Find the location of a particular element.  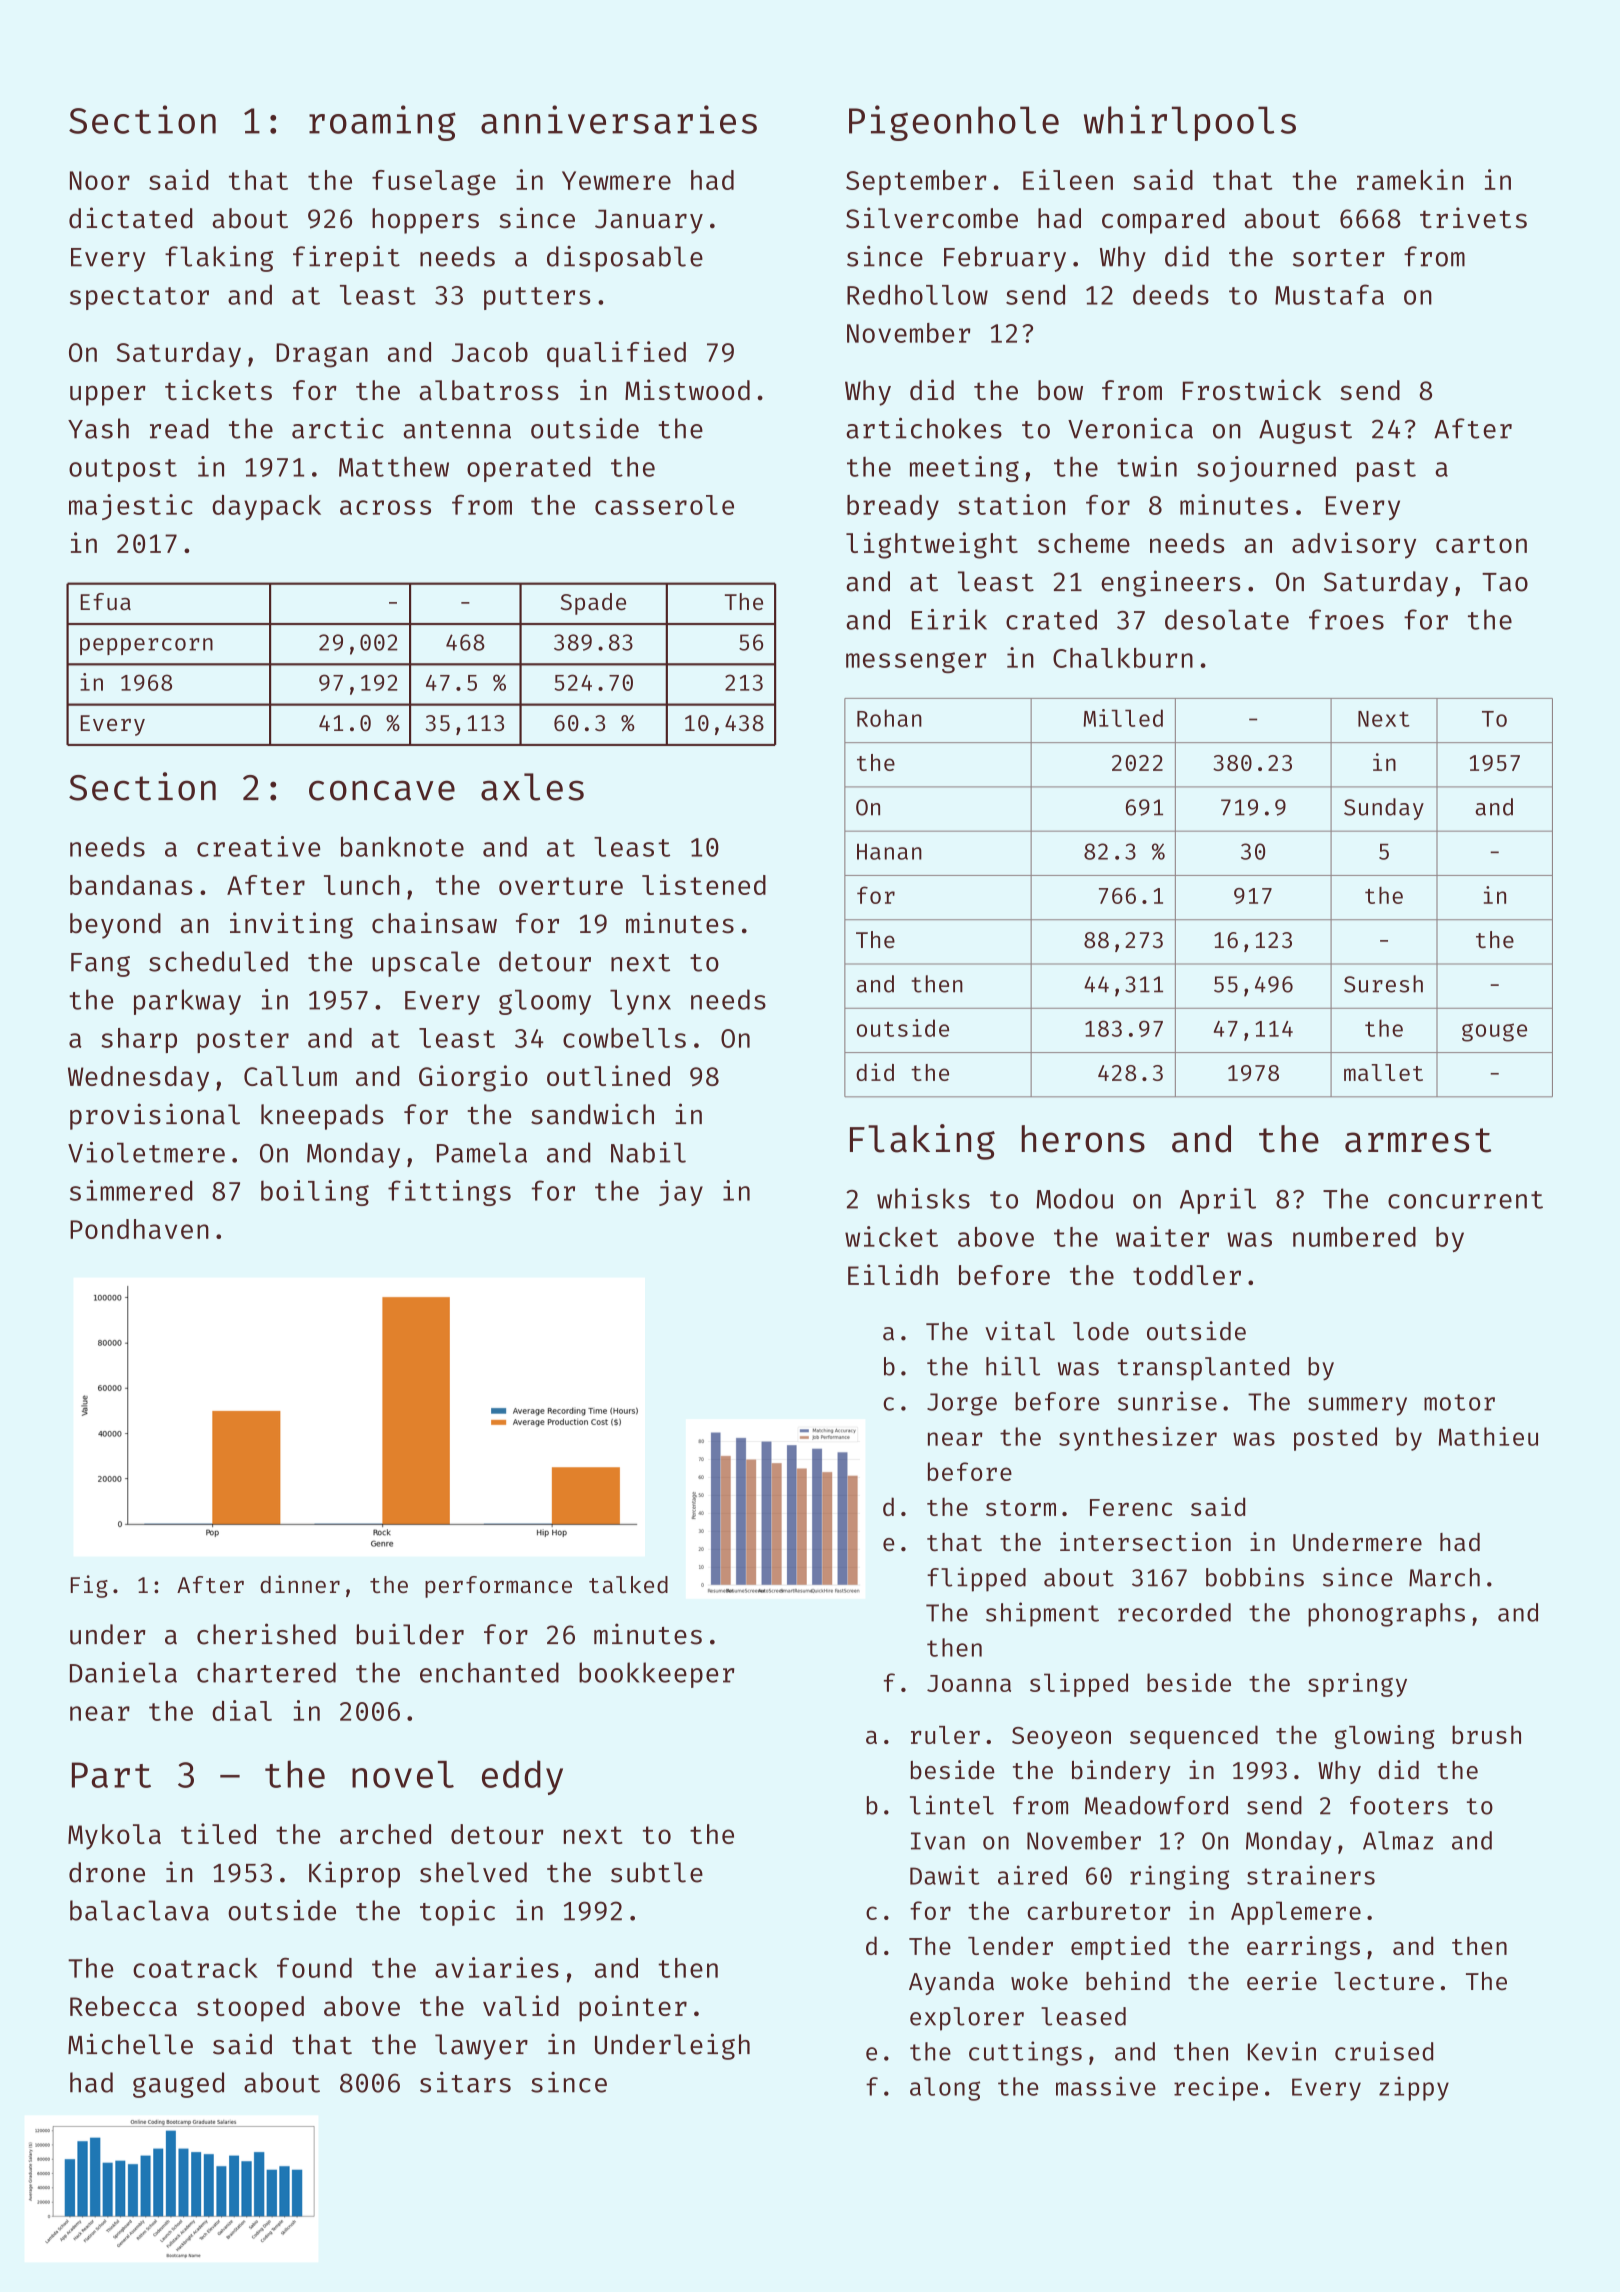

roaming is located at coordinates (382, 123).
